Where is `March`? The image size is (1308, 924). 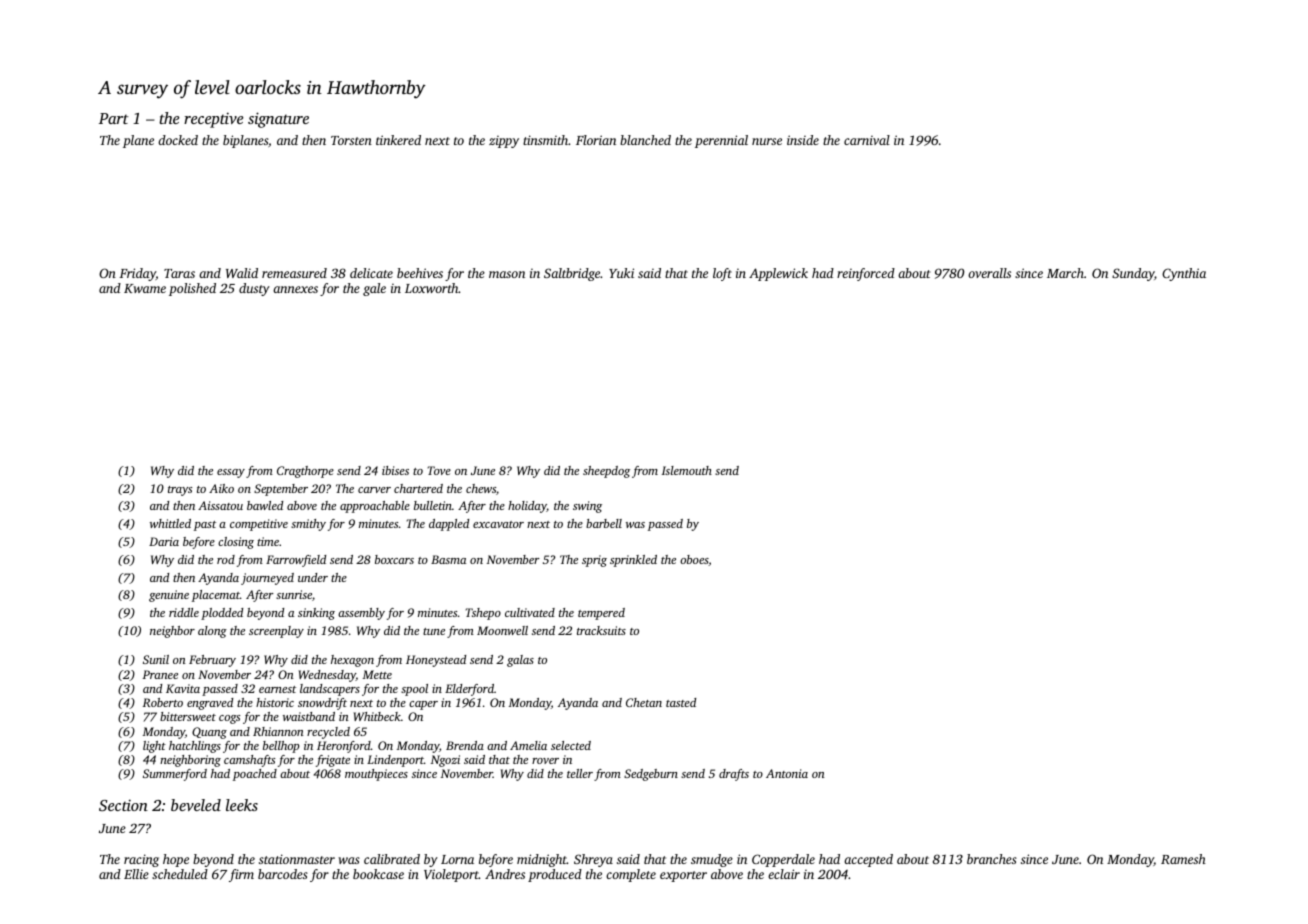
March is located at coordinates (1065, 273).
